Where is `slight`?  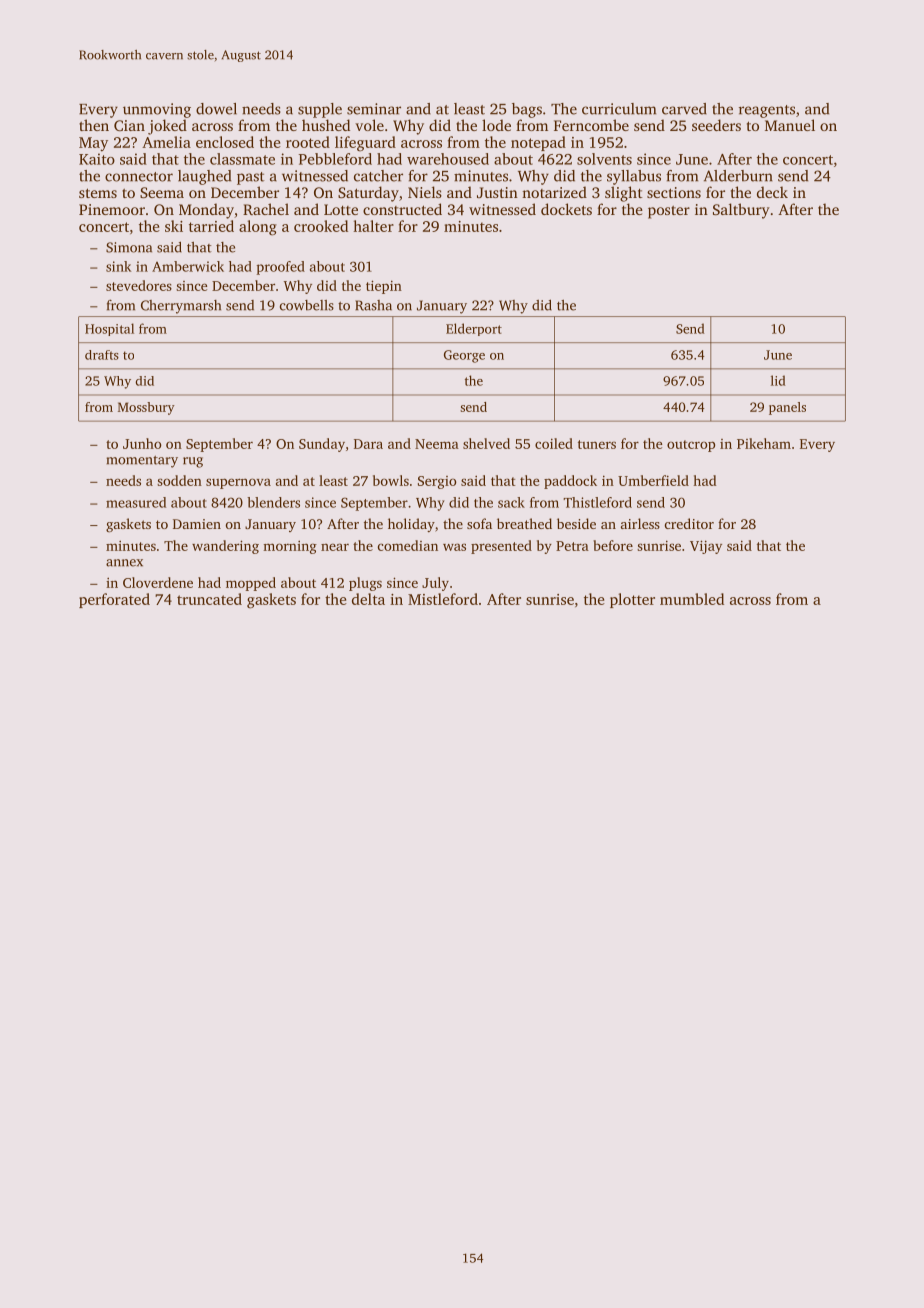 slight is located at coordinates (624, 194).
